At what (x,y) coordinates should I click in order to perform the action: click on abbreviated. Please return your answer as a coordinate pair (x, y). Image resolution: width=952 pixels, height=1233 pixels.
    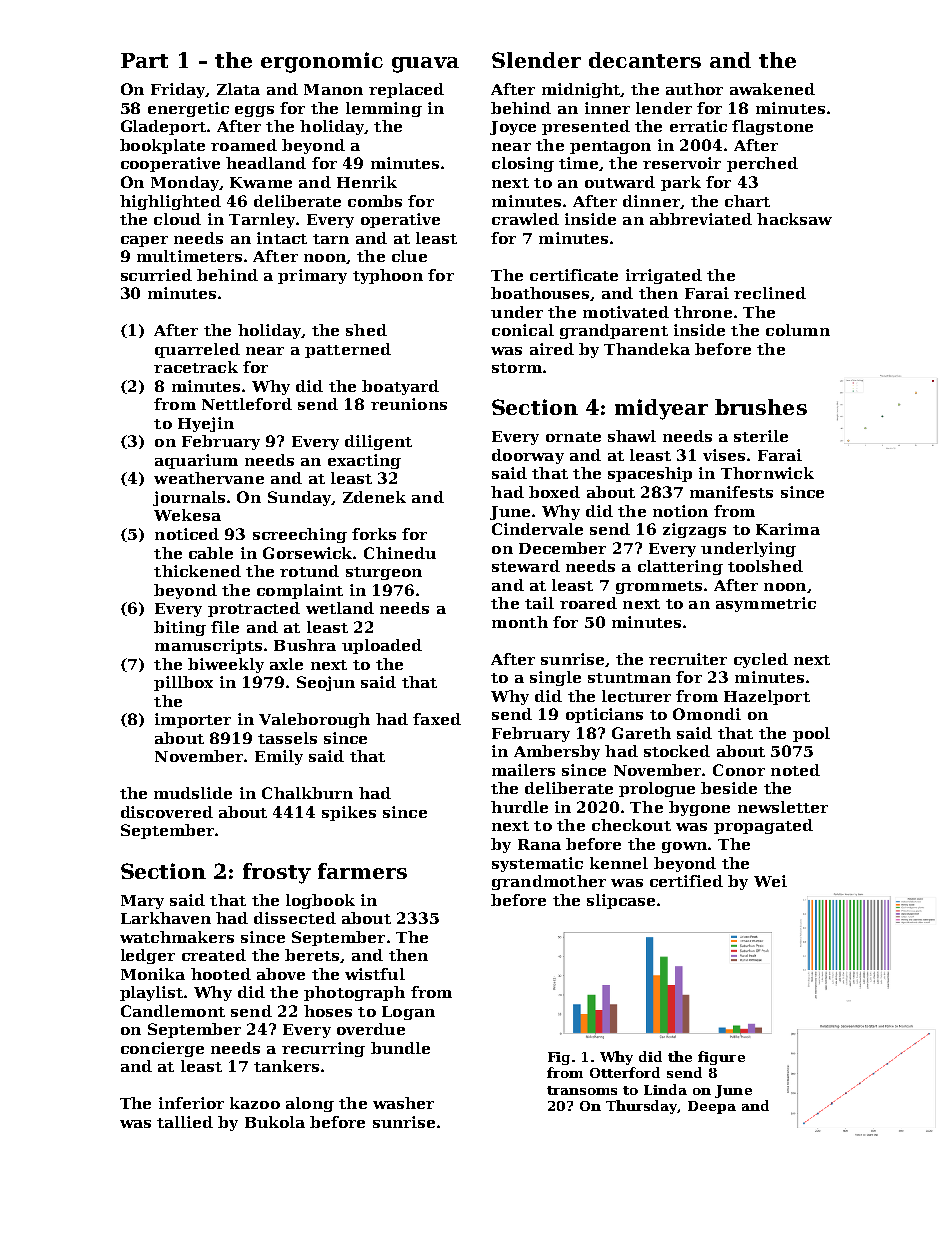
    Looking at the image, I should click on (701, 219).
